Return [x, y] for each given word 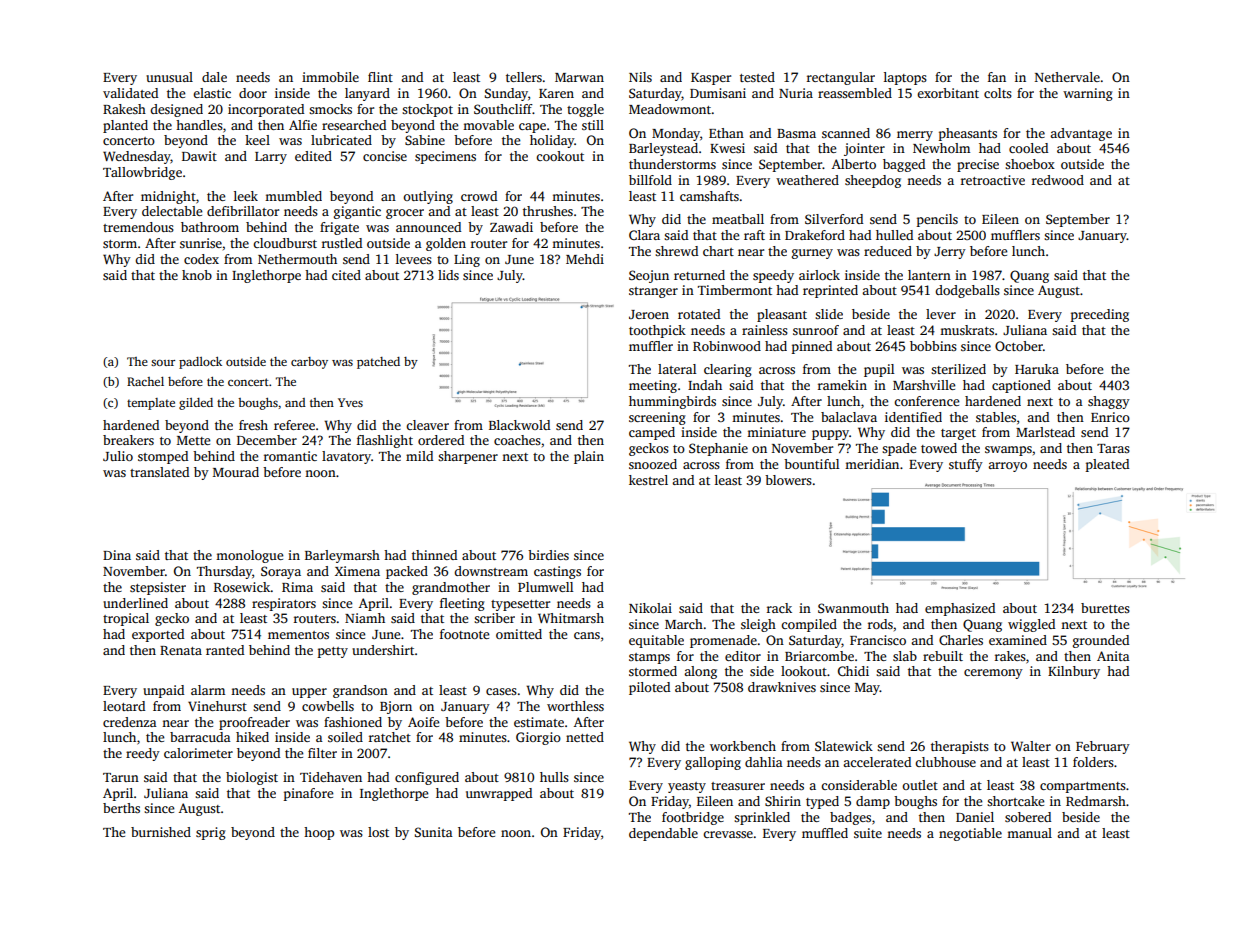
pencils [937, 220]
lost [378, 832]
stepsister [158, 588]
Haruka [1037, 369]
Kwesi [727, 148]
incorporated [266, 110]
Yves [350, 402]
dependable [663, 834]
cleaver [427, 425]
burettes [1105, 608]
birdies [548, 555]
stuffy [966, 465]
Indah [705, 385]
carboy [309, 363]
